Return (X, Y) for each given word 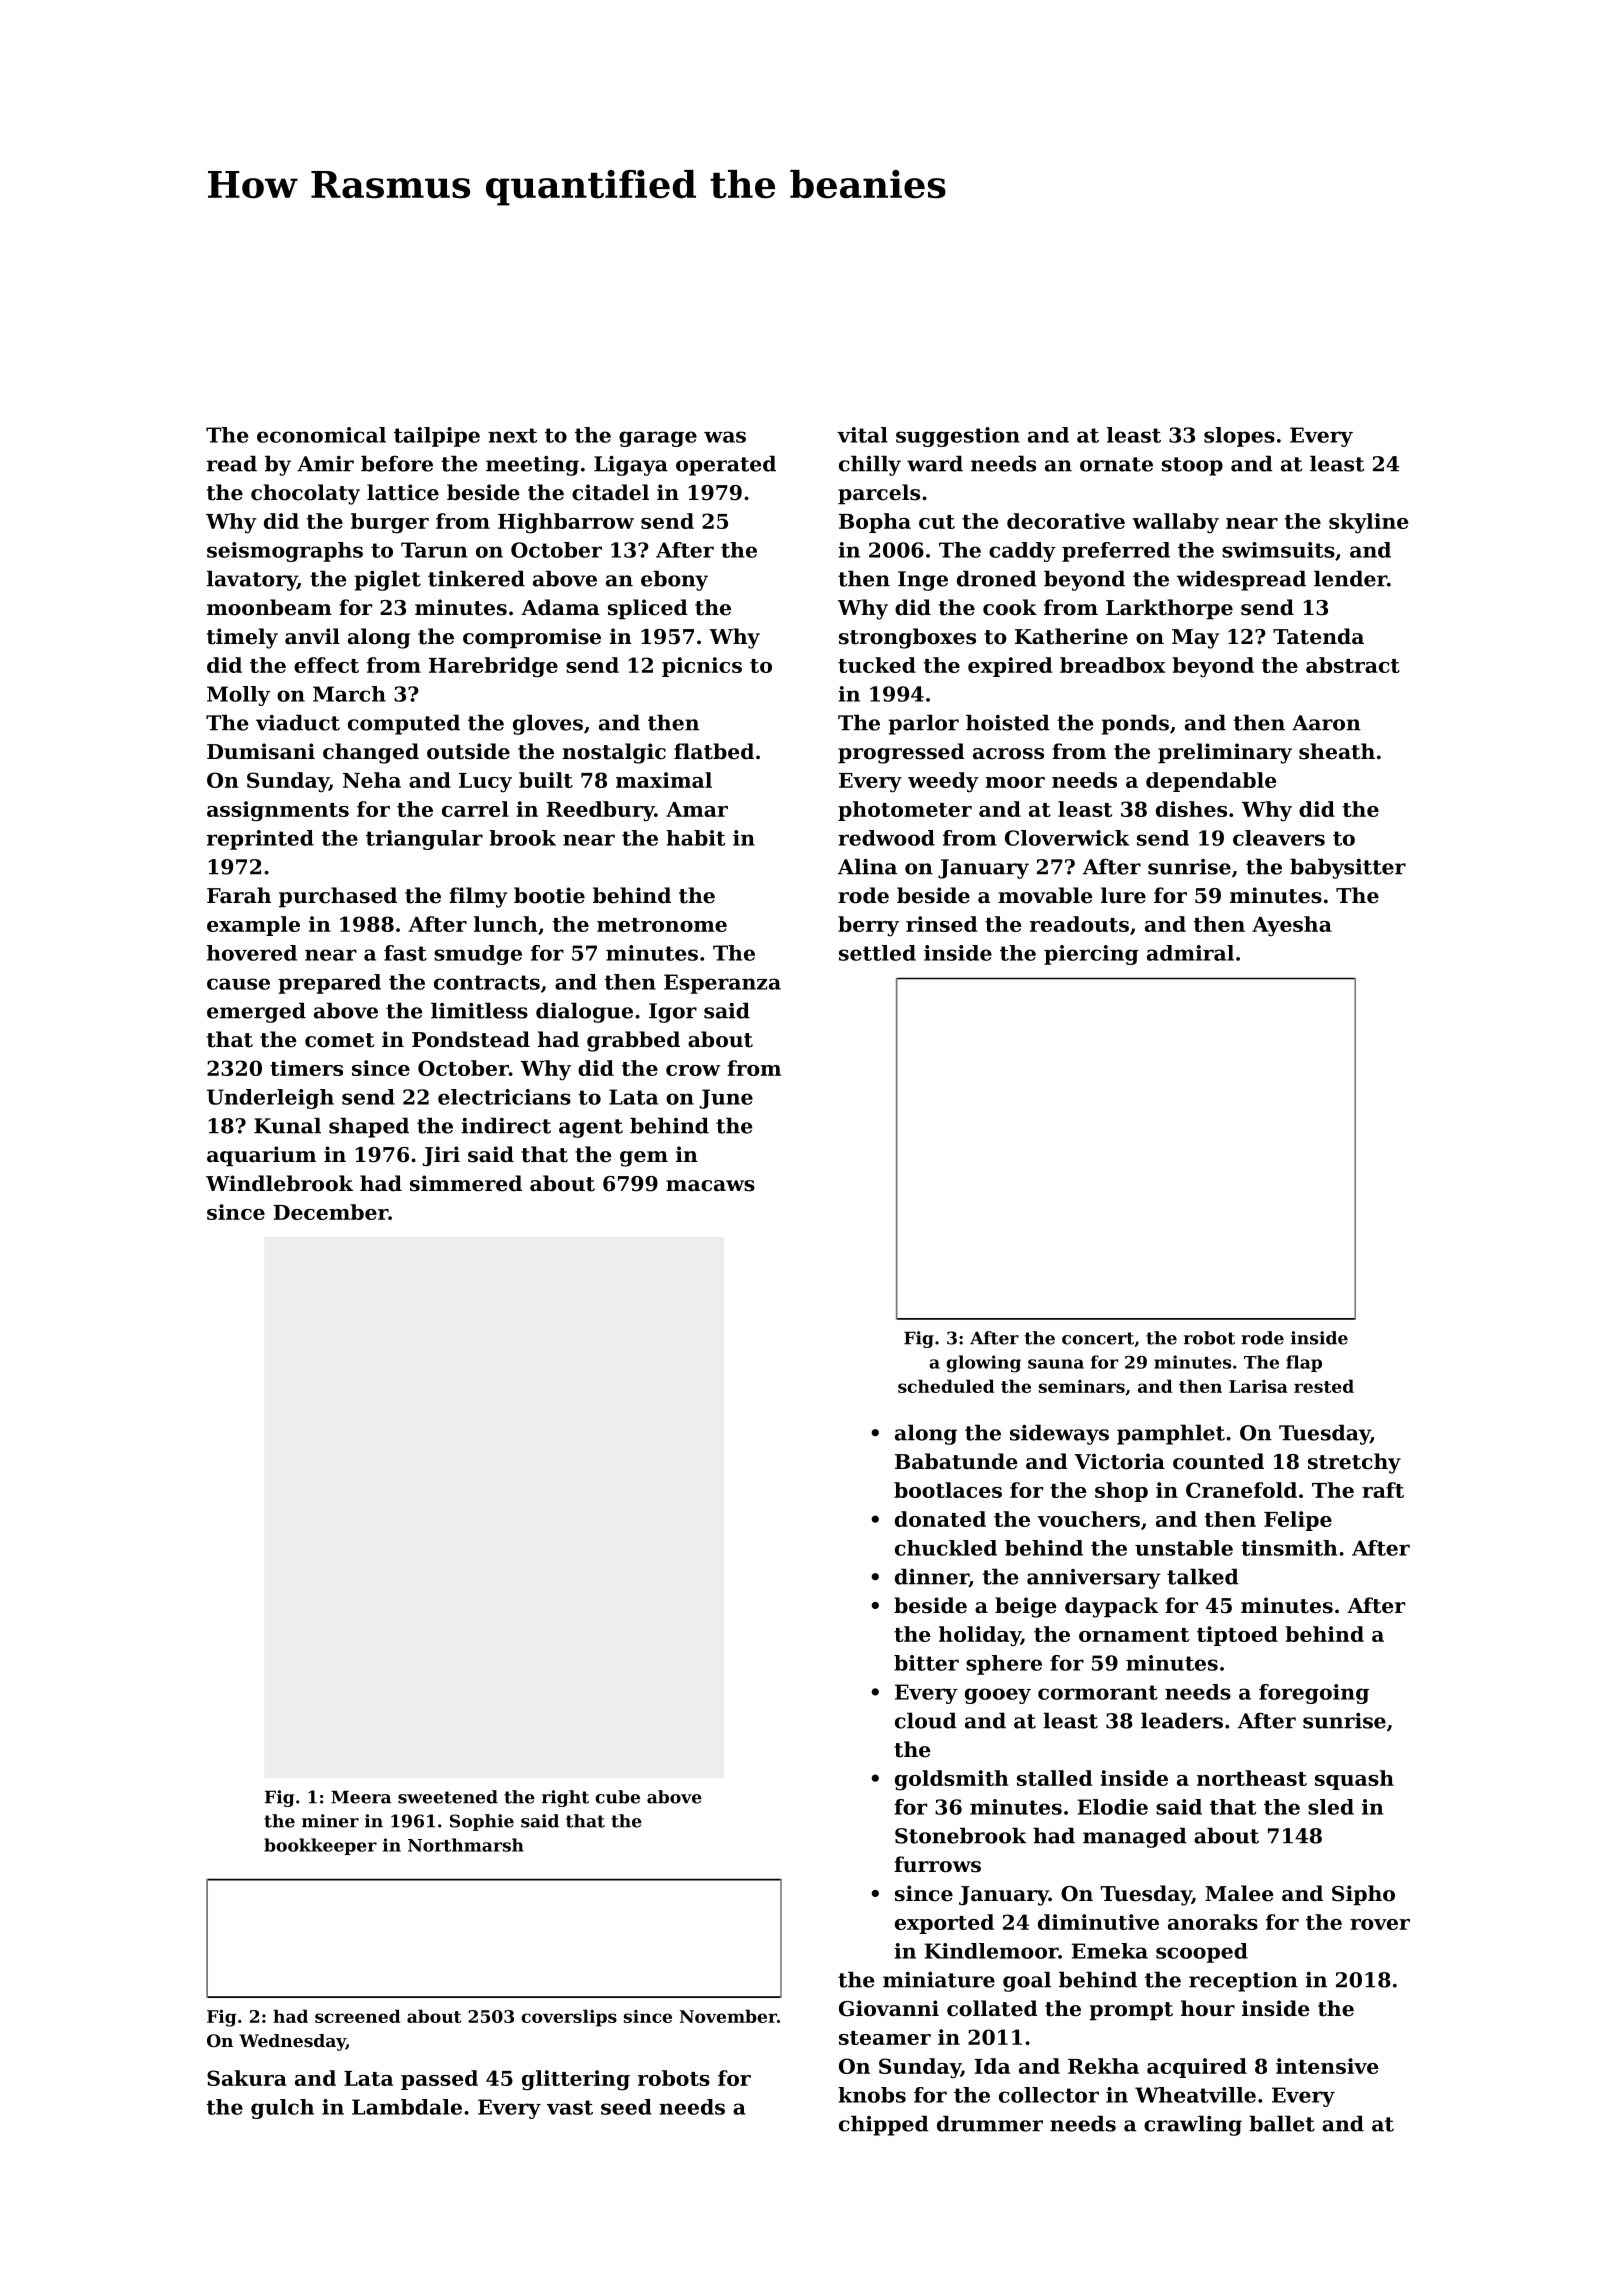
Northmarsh (466, 1845)
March (349, 694)
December (330, 1212)
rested (1324, 1386)
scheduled (946, 1386)
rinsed (941, 924)
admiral (1190, 953)
